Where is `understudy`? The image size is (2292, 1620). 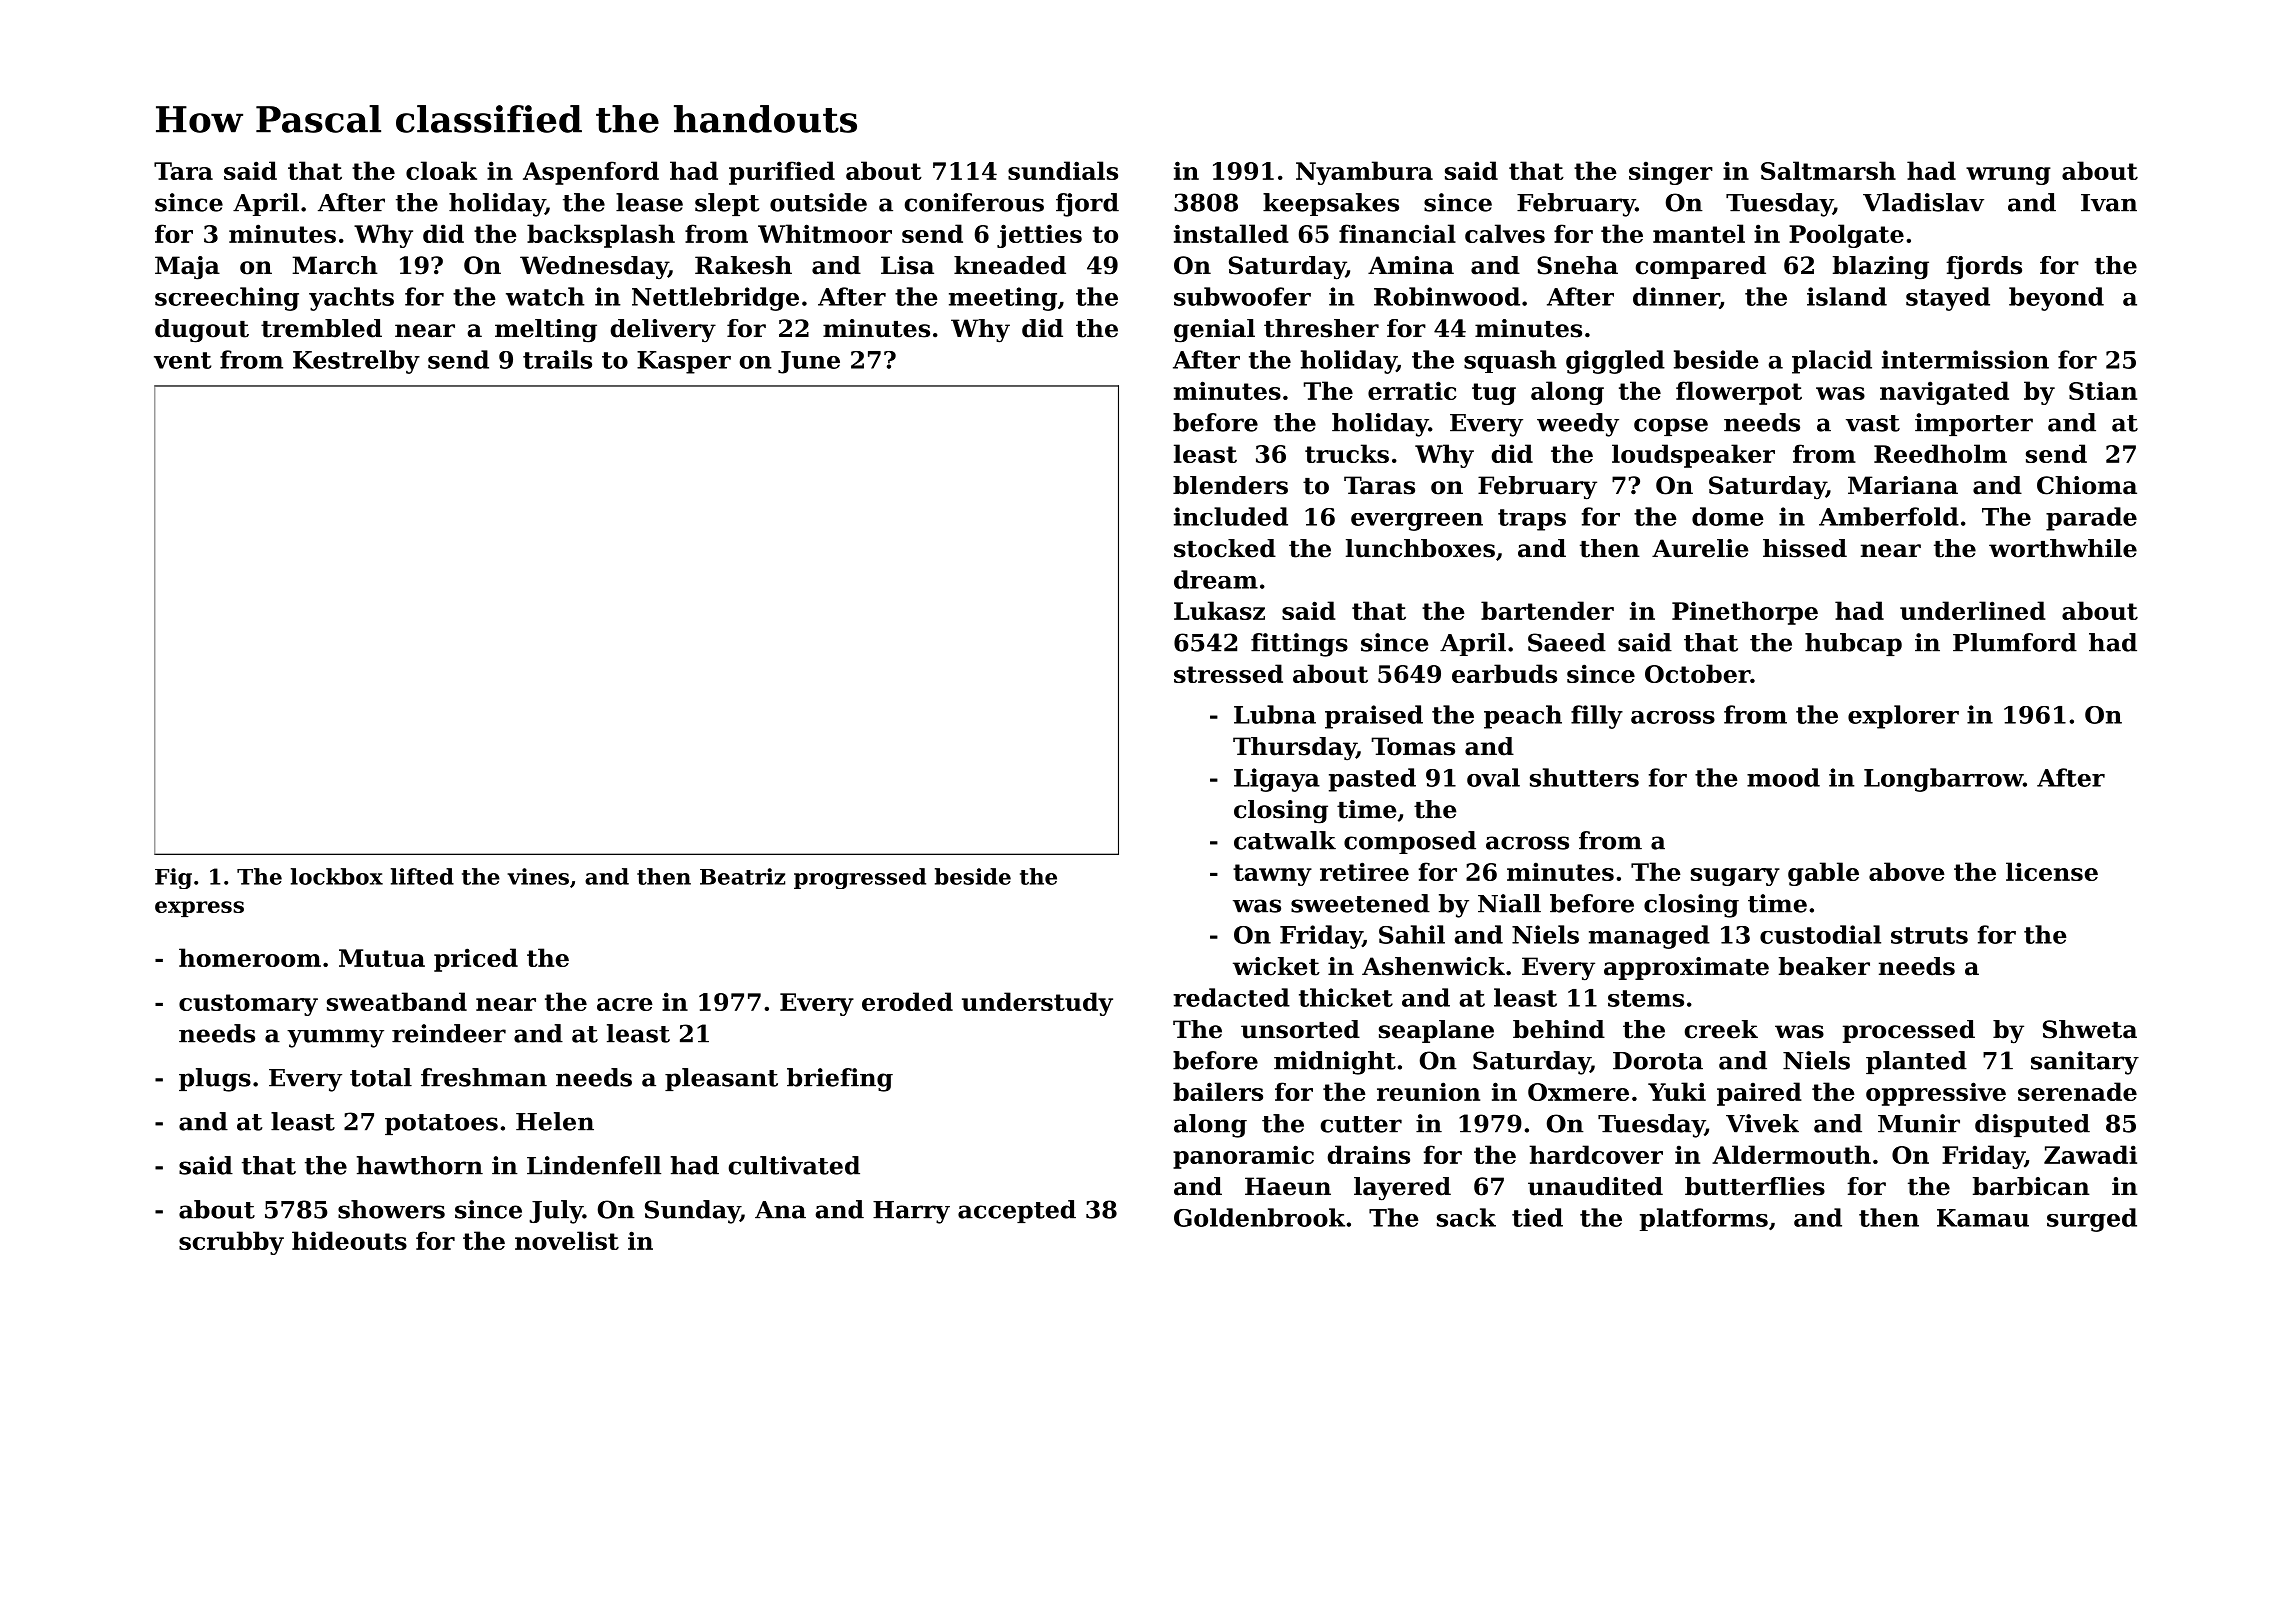
understudy is located at coordinates (1037, 1004).
